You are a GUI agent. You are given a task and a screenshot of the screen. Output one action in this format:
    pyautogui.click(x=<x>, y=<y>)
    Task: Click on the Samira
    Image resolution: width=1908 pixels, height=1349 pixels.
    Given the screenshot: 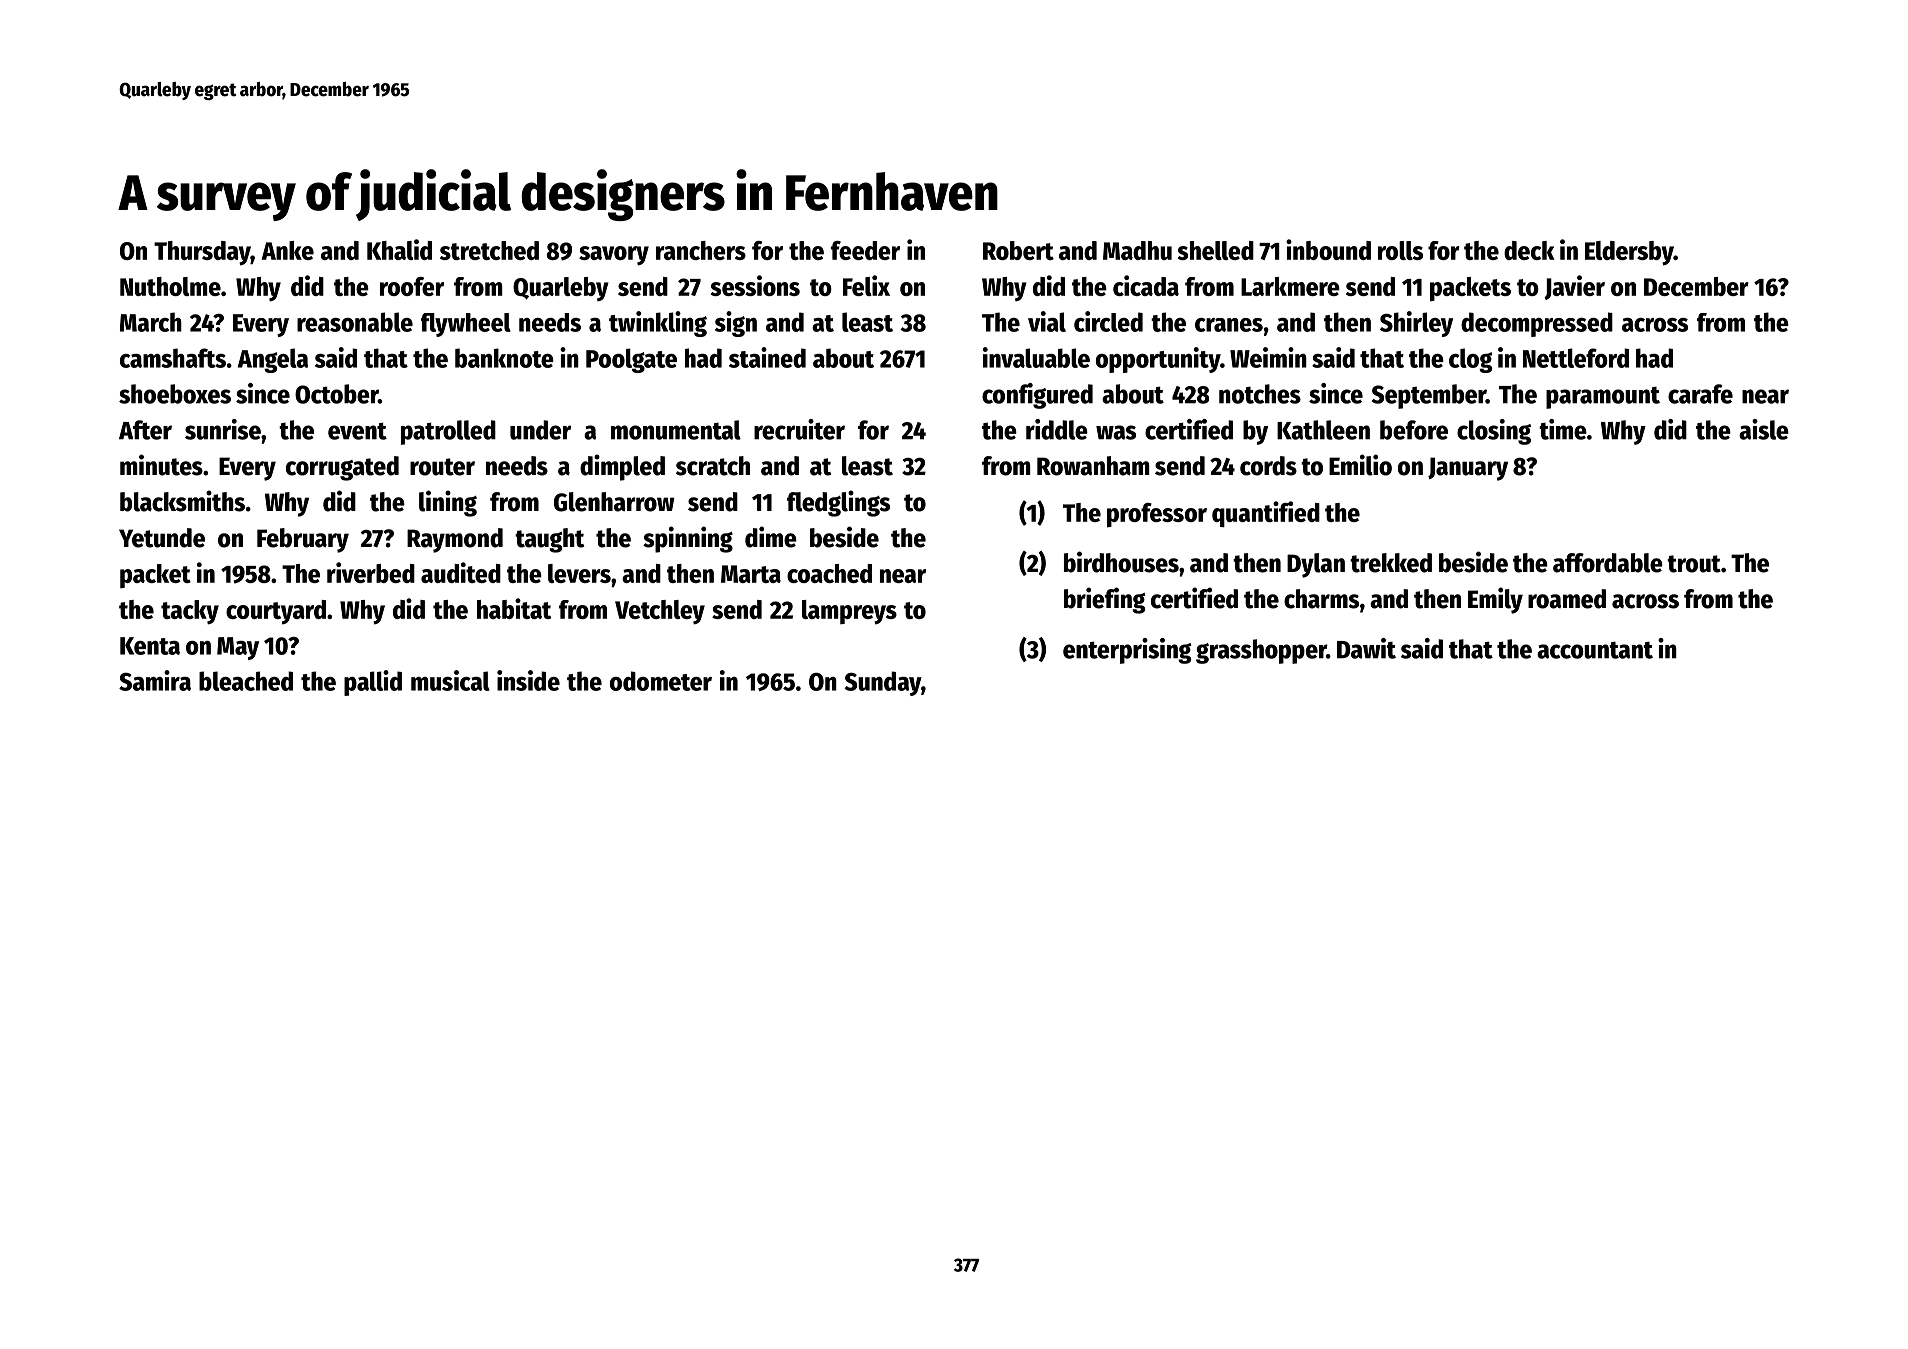 What is the action you would take?
    pyautogui.click(x=155, y=680)
